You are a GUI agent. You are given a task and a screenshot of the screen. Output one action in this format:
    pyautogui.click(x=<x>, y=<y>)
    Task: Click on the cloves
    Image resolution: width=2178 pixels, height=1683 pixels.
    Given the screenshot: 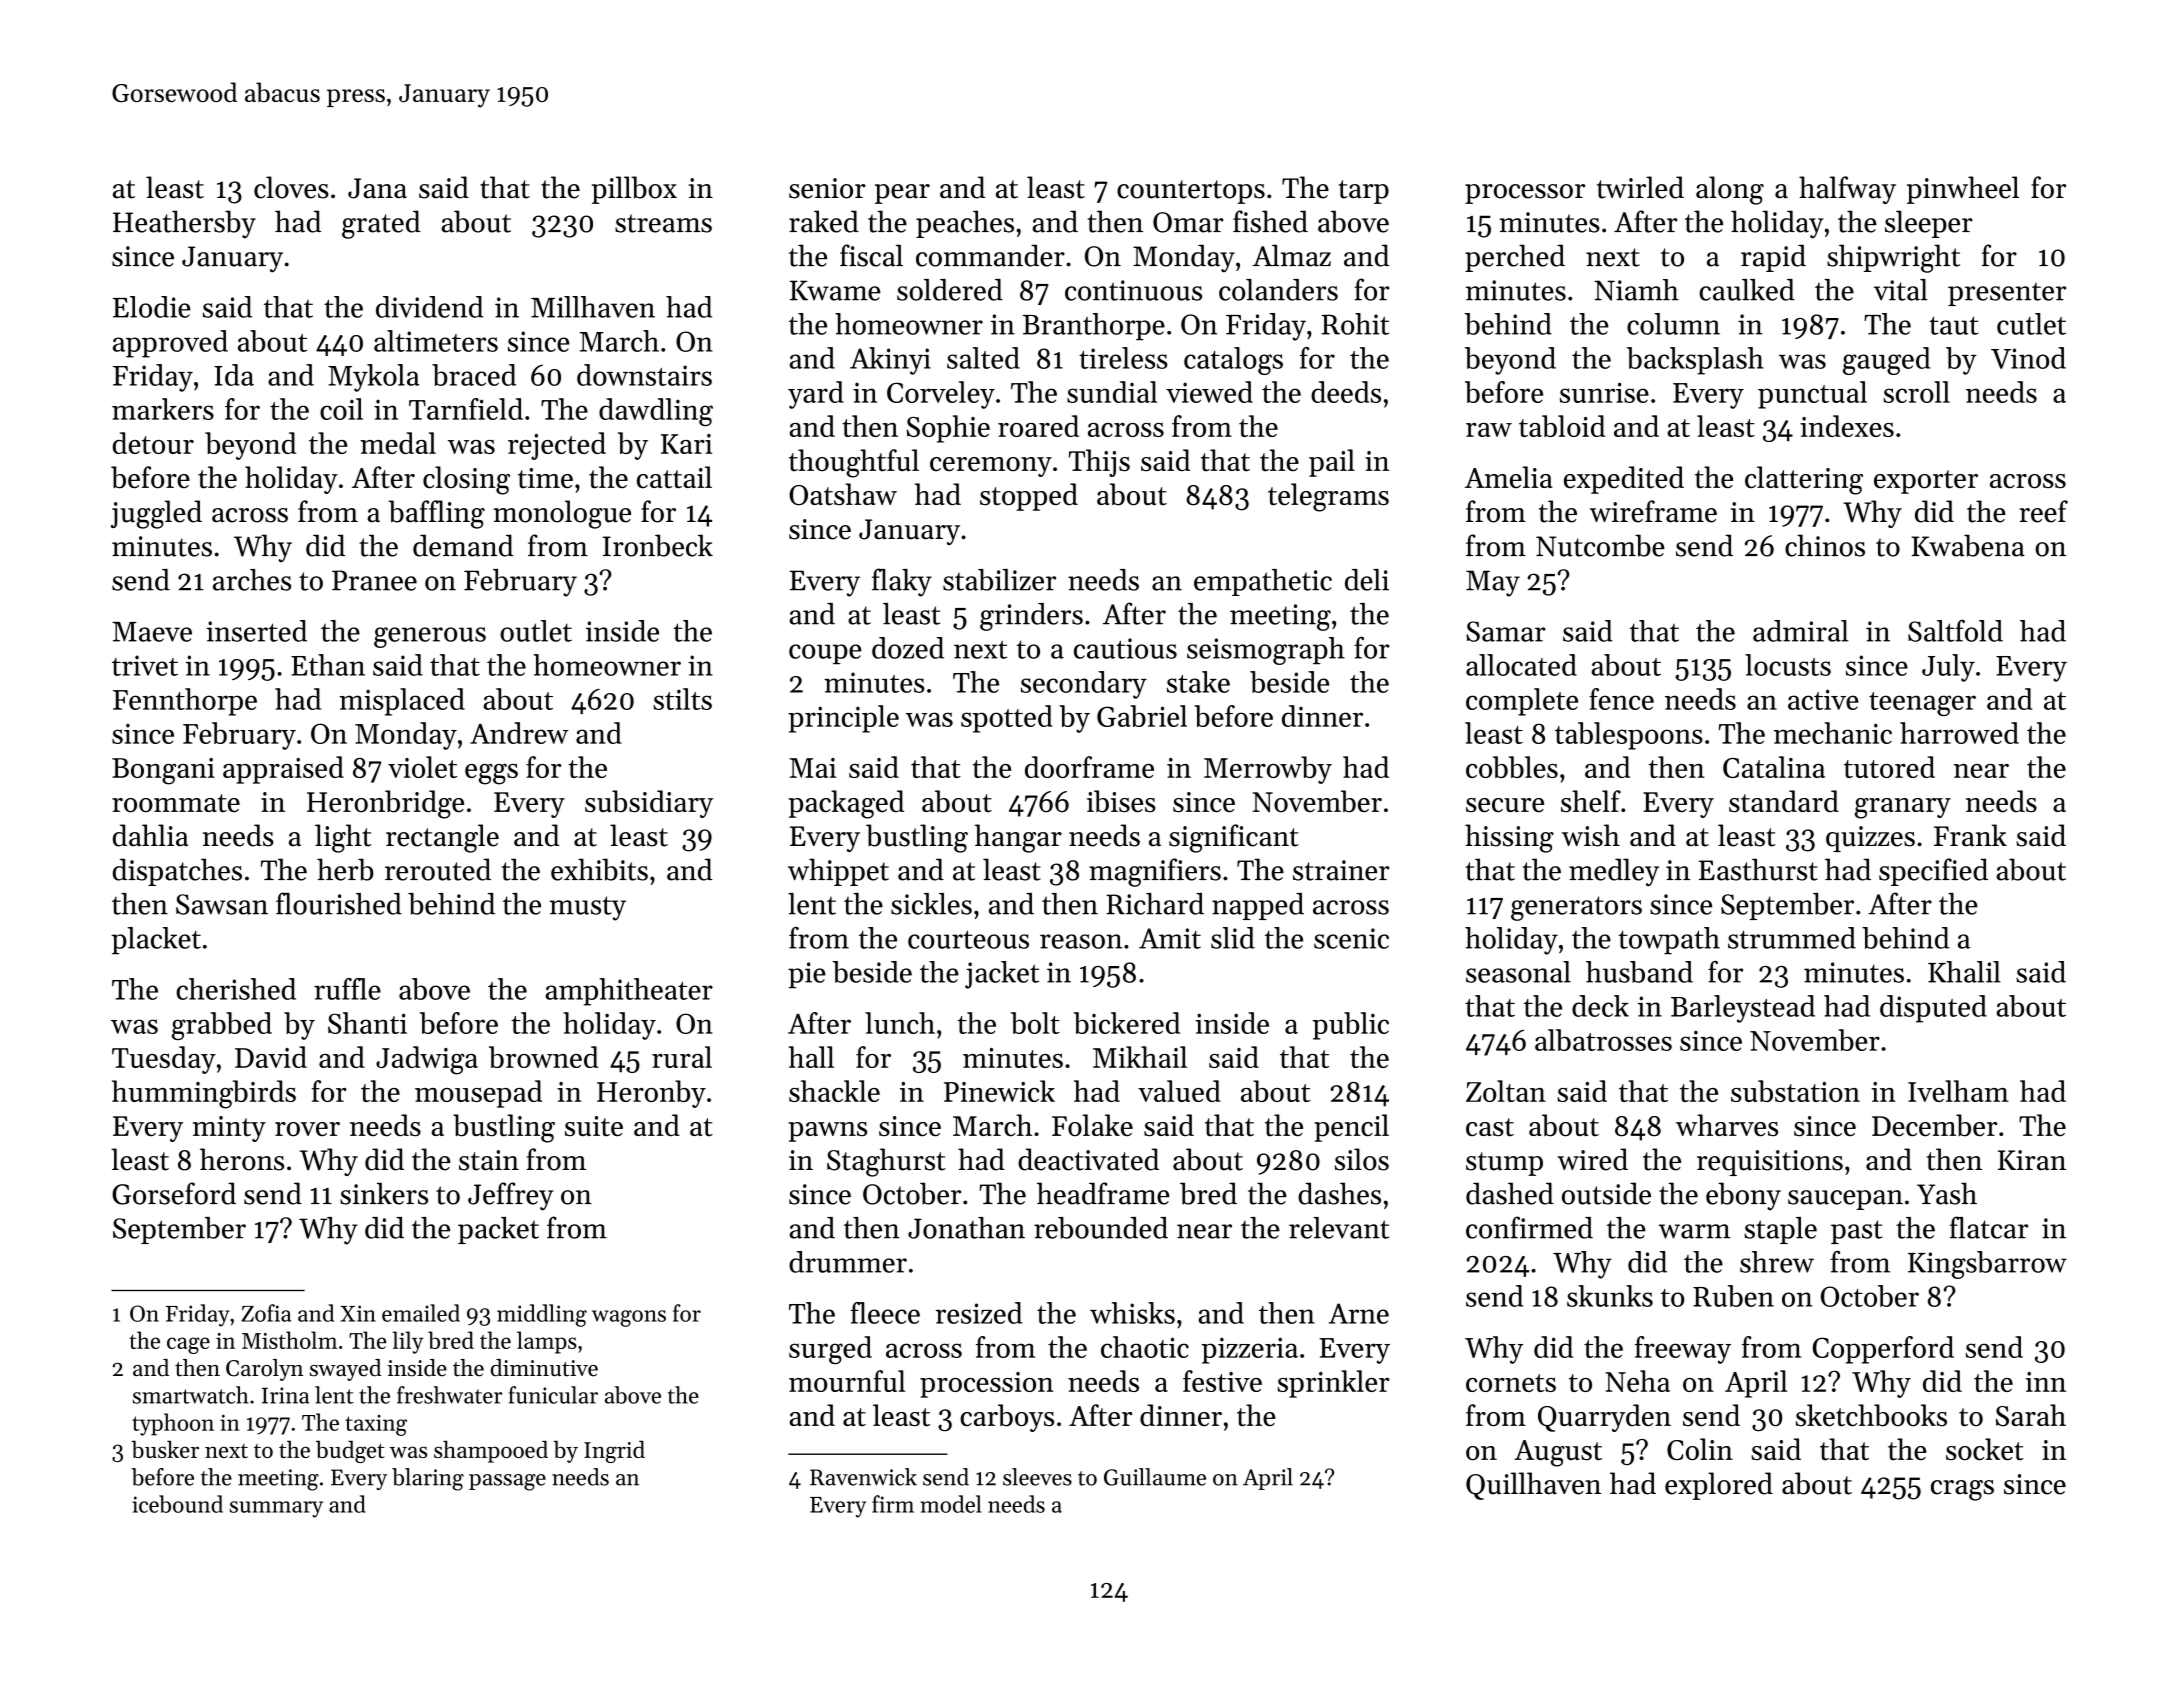 What is the action you would take?
    pyautogui.click(x=291, y=187)
